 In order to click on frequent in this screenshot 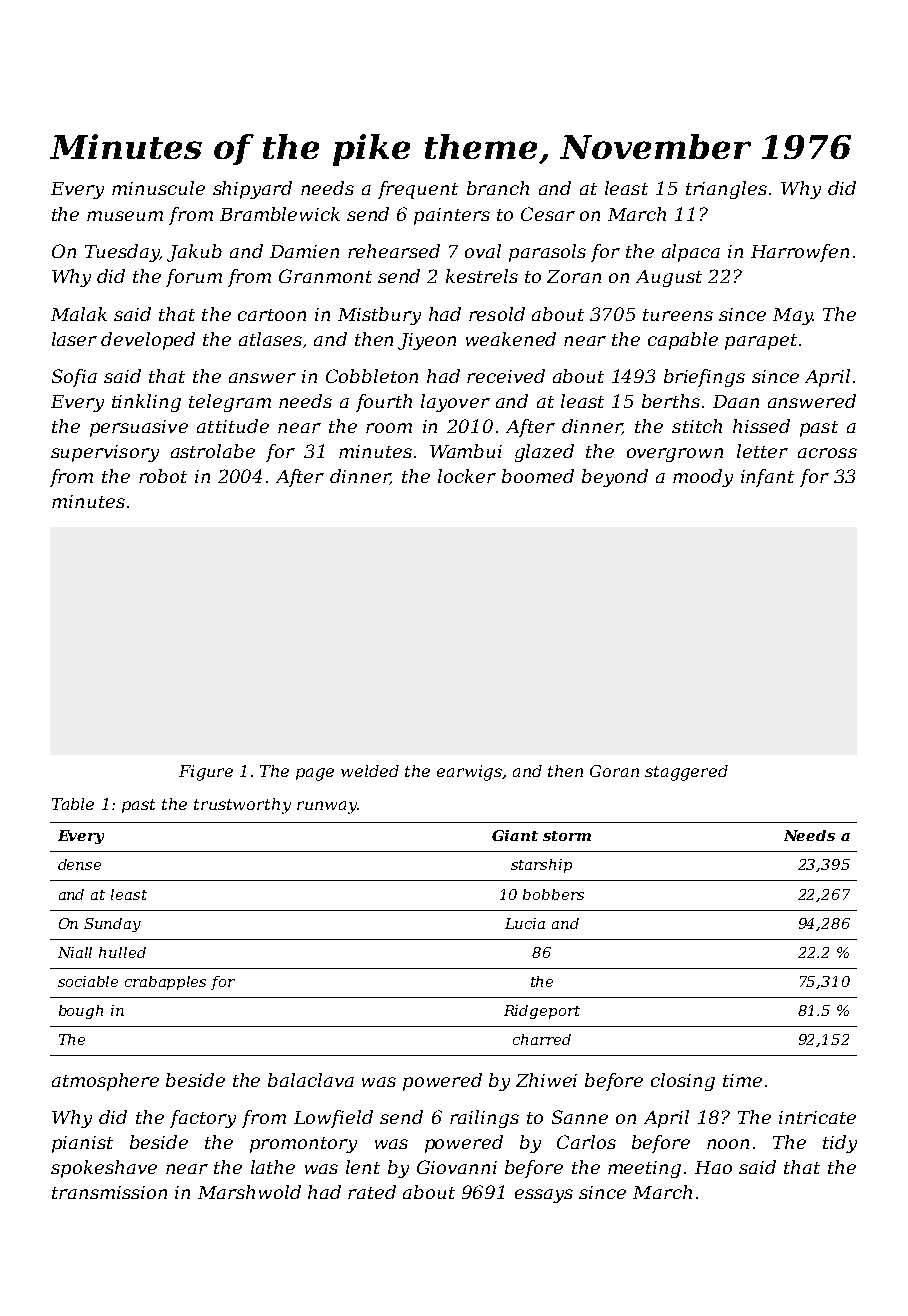, I will do `click(418, 190)`.
